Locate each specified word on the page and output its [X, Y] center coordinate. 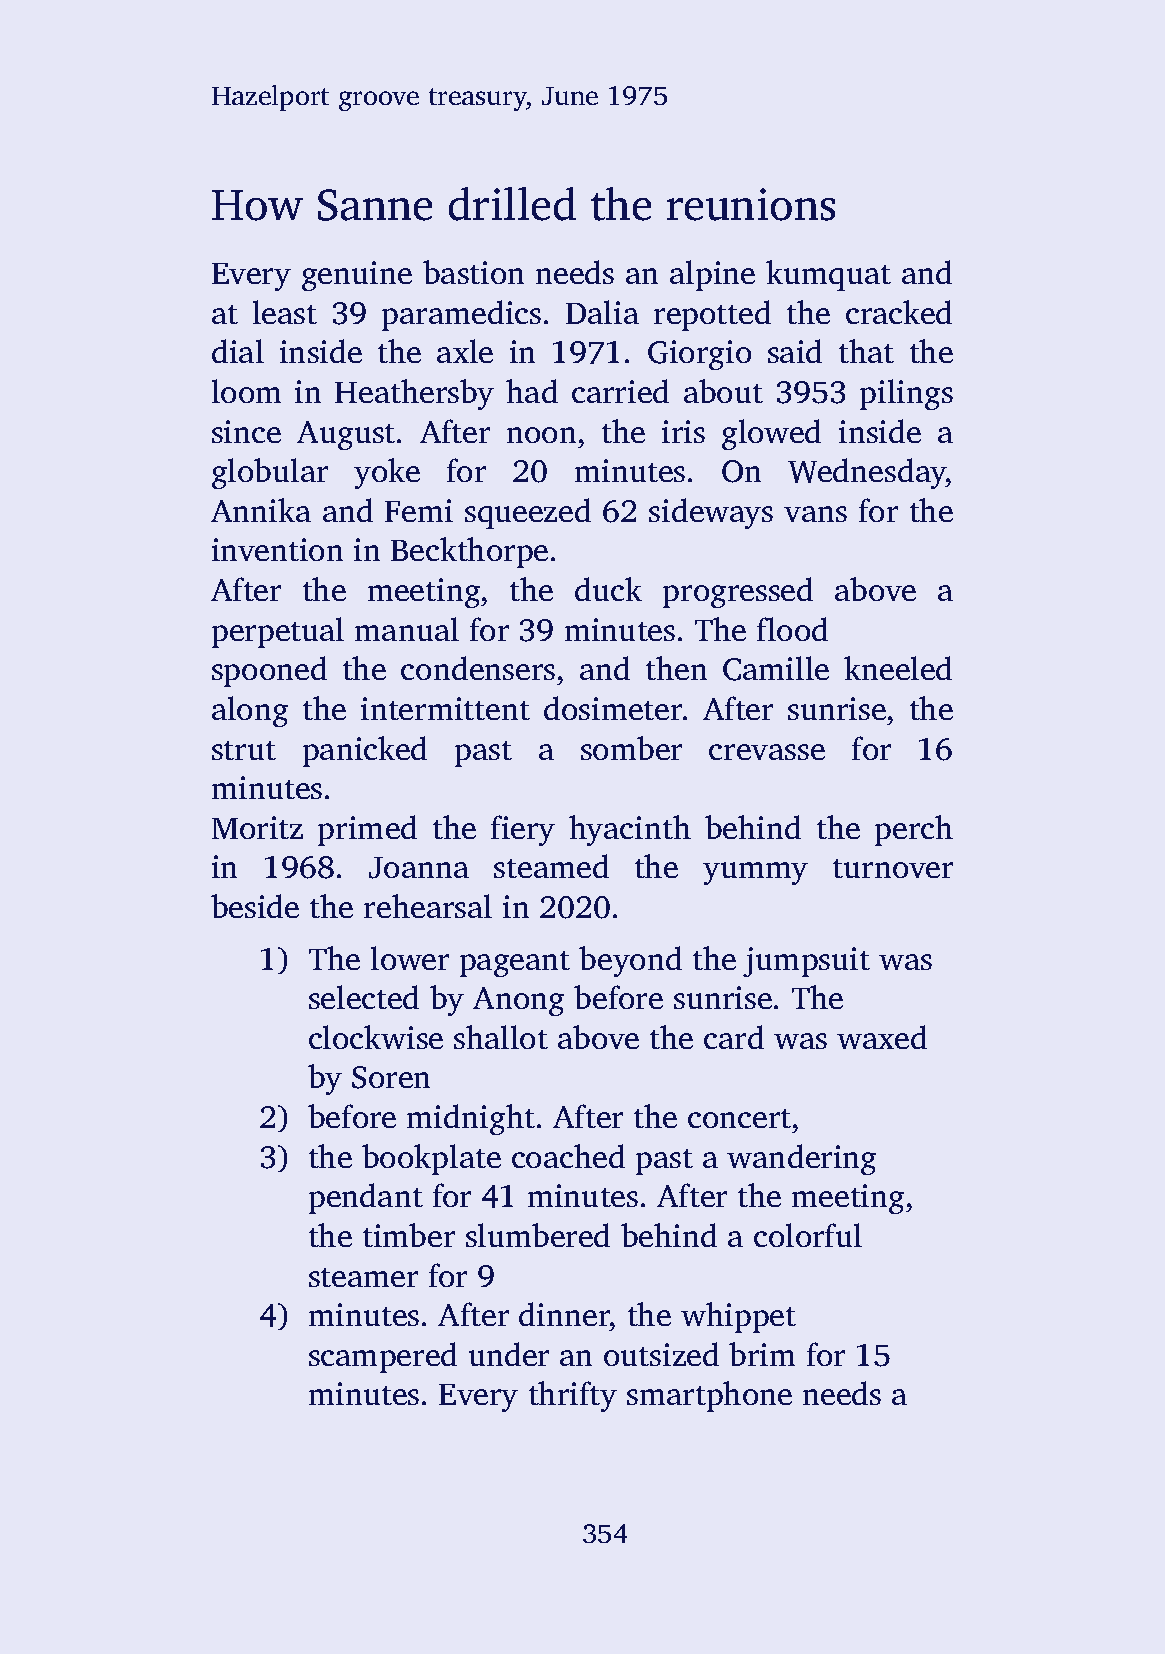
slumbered [538, 1235]
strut [244, 750]
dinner [564, 1314]
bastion [473, 272]
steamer [363, 1277]
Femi [419, 510]
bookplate [431, 1159]
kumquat [828, 275]
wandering [801, 1159]
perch [914, 830]
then [676, 668]
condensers [478, 668]
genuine [357, 276]
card [734, 1037]
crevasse [767, 752]
